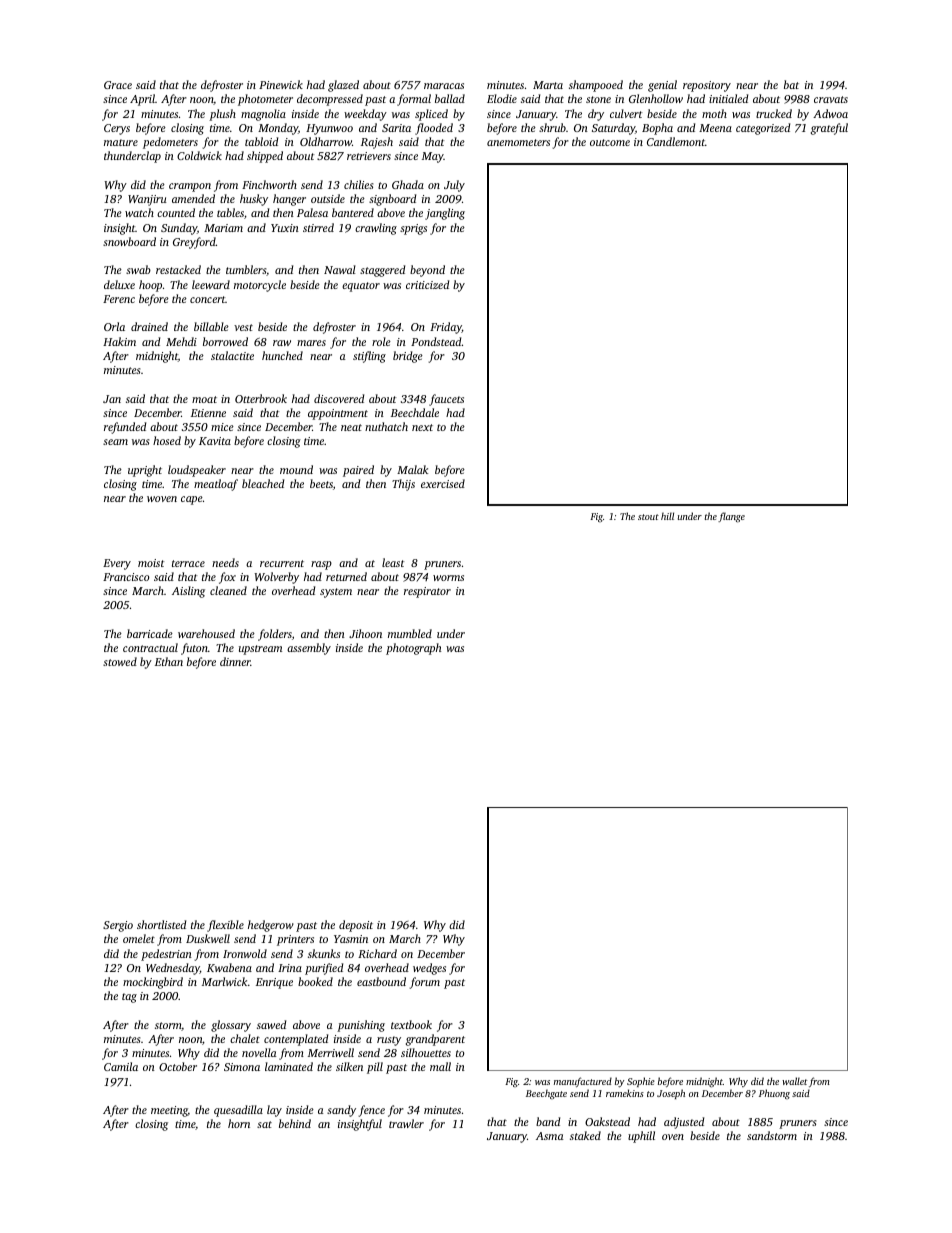  What do you see at coordinates (731, 517) in the screenshot?
I see `flange` at bounding box center [731, 517].
